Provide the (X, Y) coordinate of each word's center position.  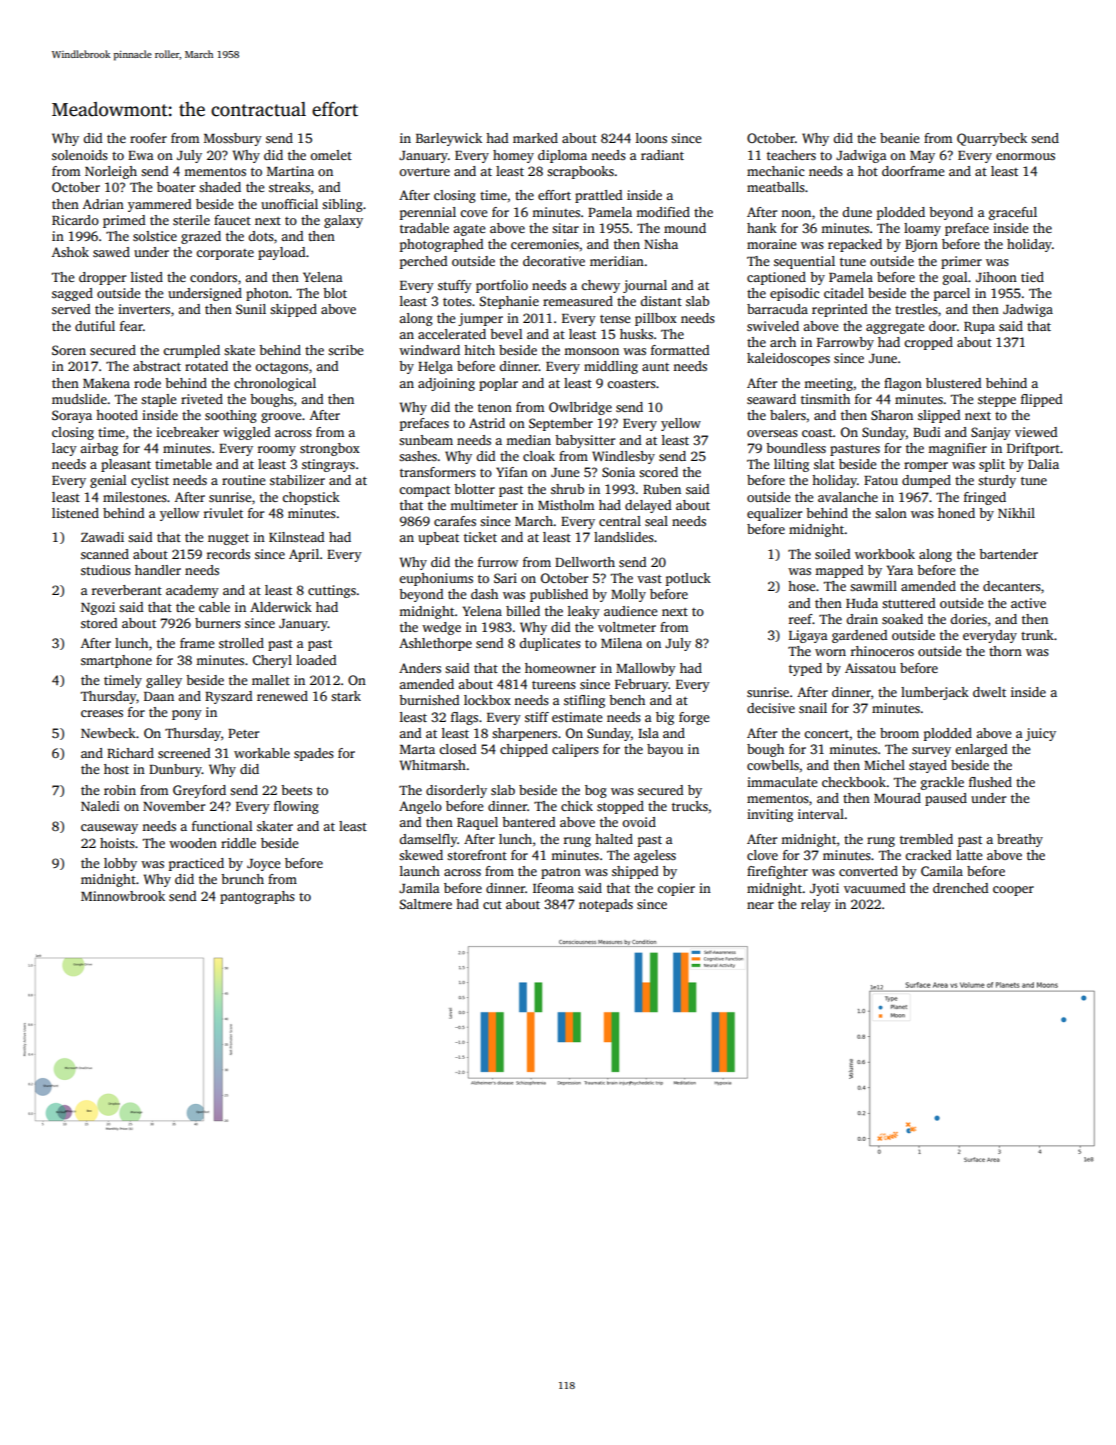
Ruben (662, 489)
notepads (606, 905)
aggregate (895, 328)
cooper (1013, 891)
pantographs (257, 897)
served (71, 309)
